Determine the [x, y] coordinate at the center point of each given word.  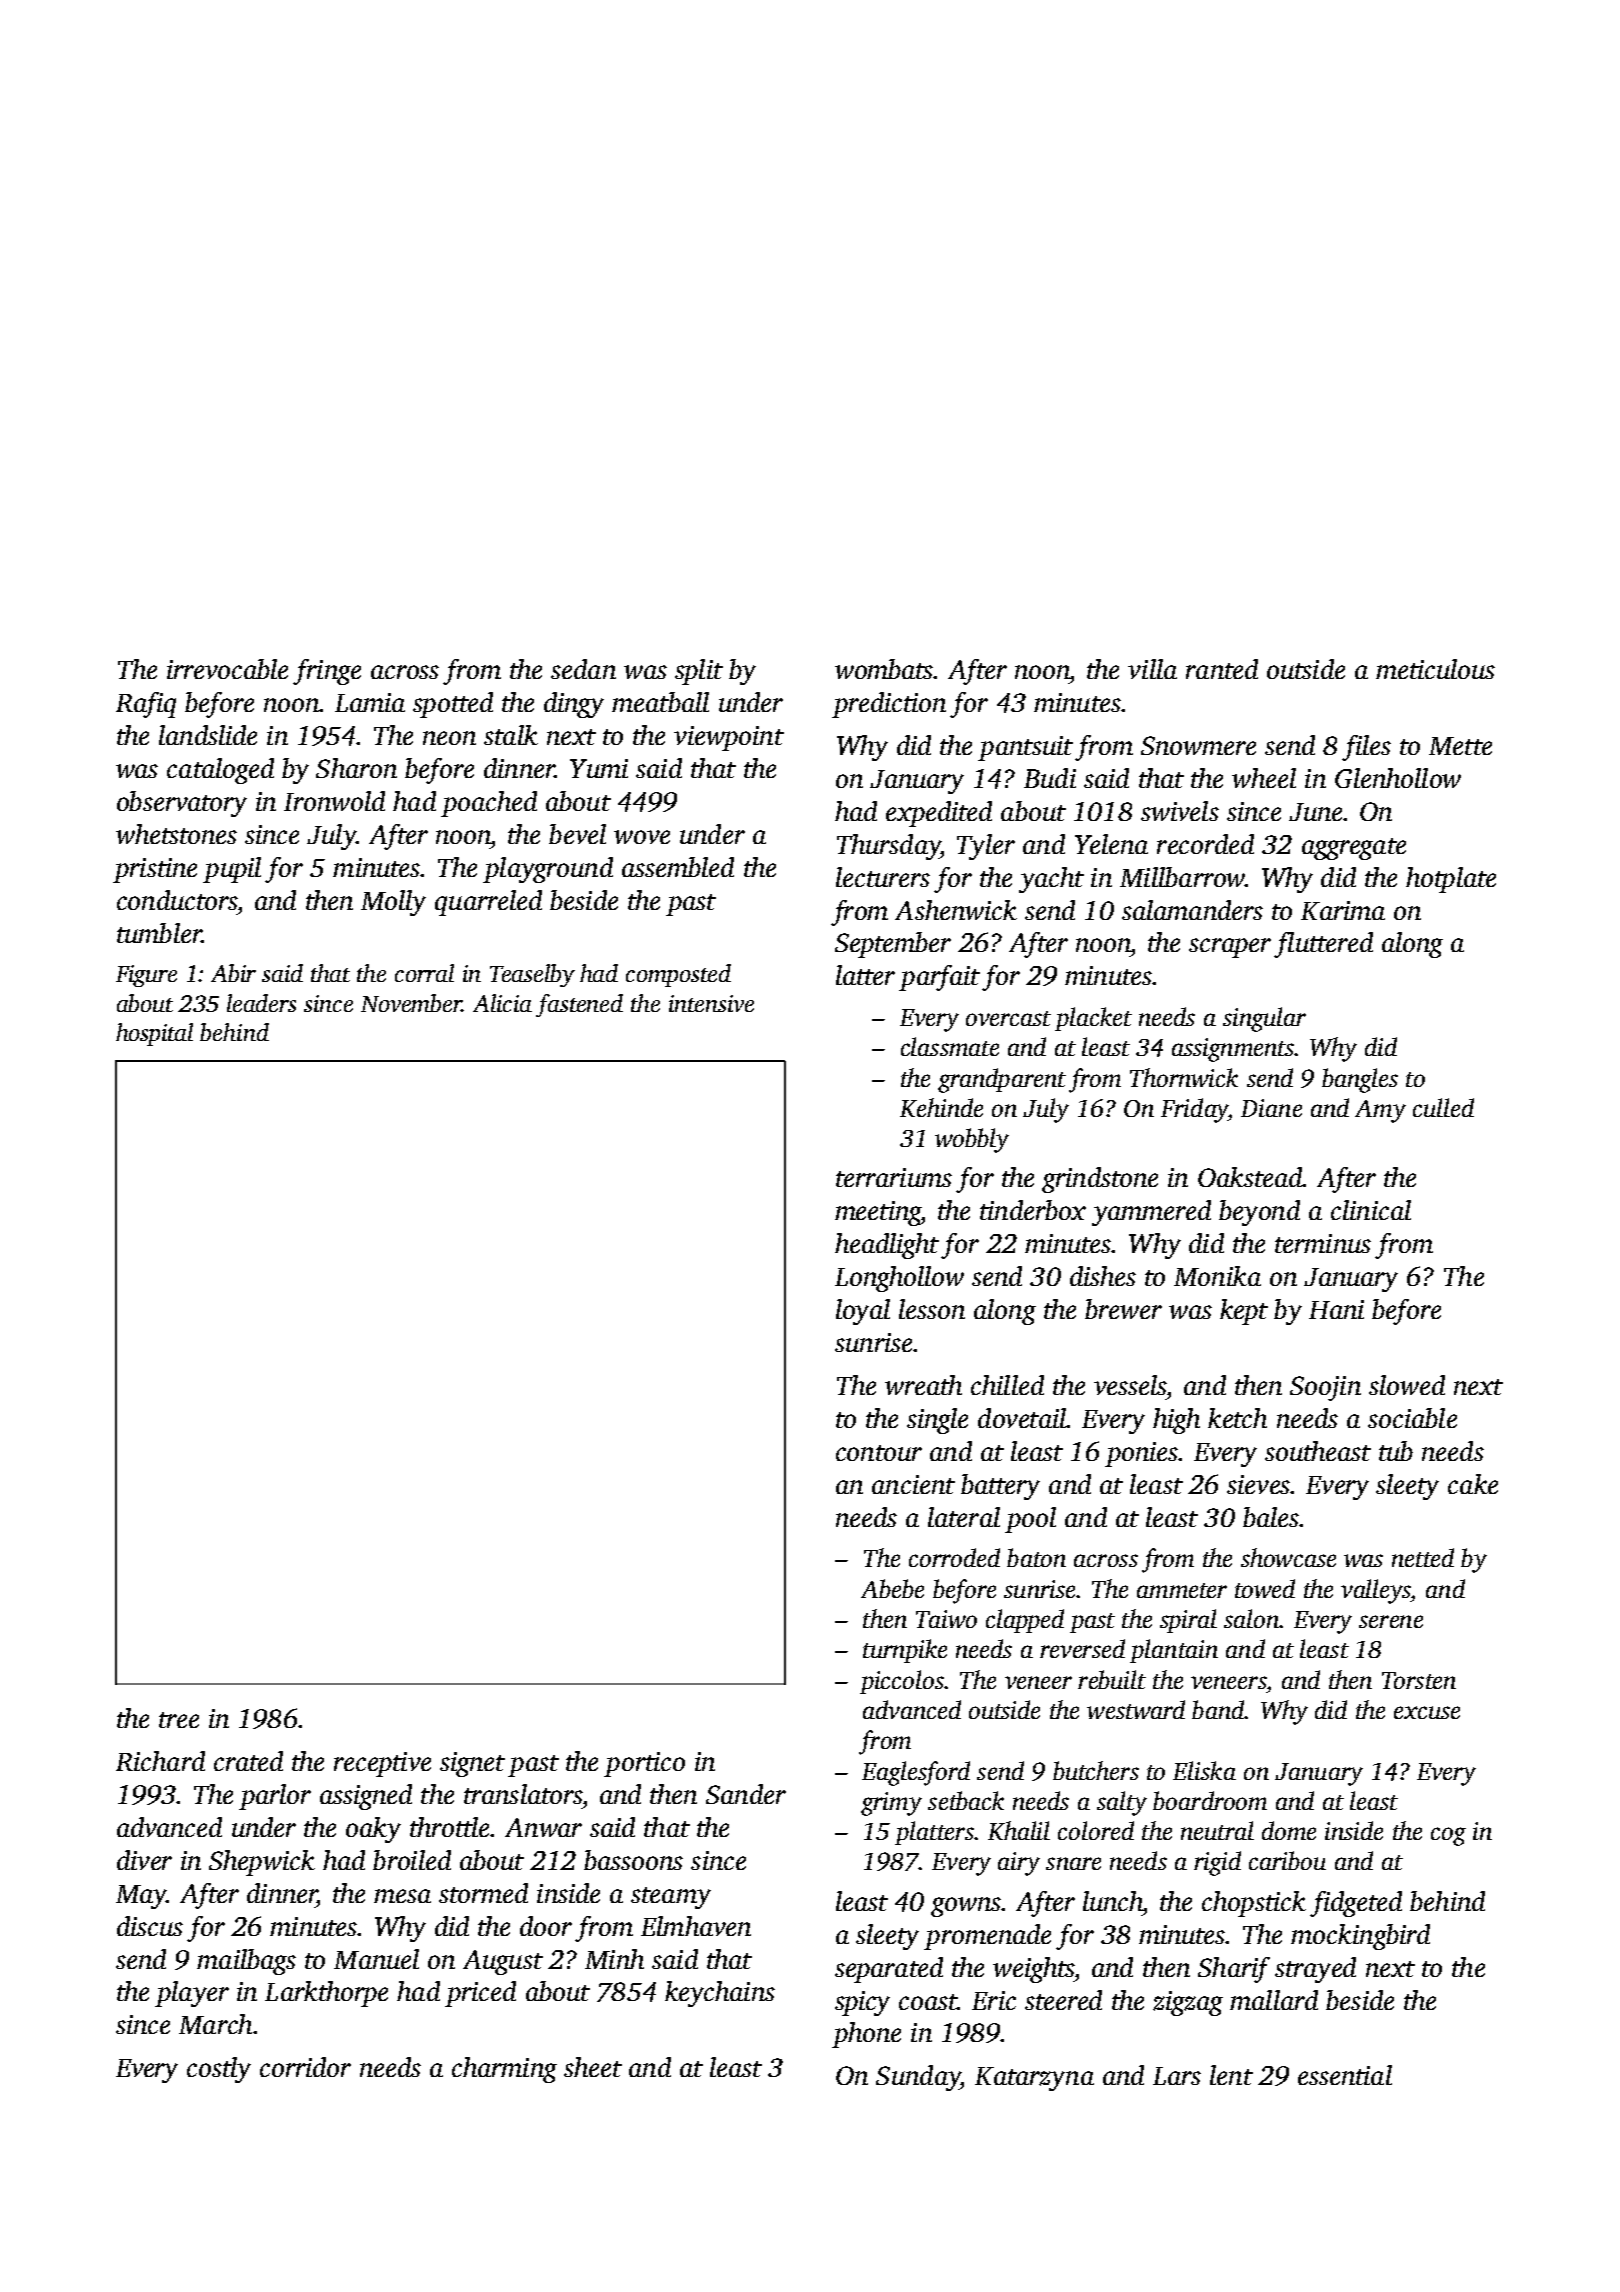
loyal [863, 1312]
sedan [583, 669]
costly [219, 2070]
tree [179, 1720]
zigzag [1188, 2003]
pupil [232, 870]
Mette [1460, 746]
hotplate [1451, 880]
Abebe [892, 1588]
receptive [382, 1764]
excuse [1427, 1712]
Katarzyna [1034, 2079]
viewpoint [729, 738]
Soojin [1325, 1388]
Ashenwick [956, 910]
